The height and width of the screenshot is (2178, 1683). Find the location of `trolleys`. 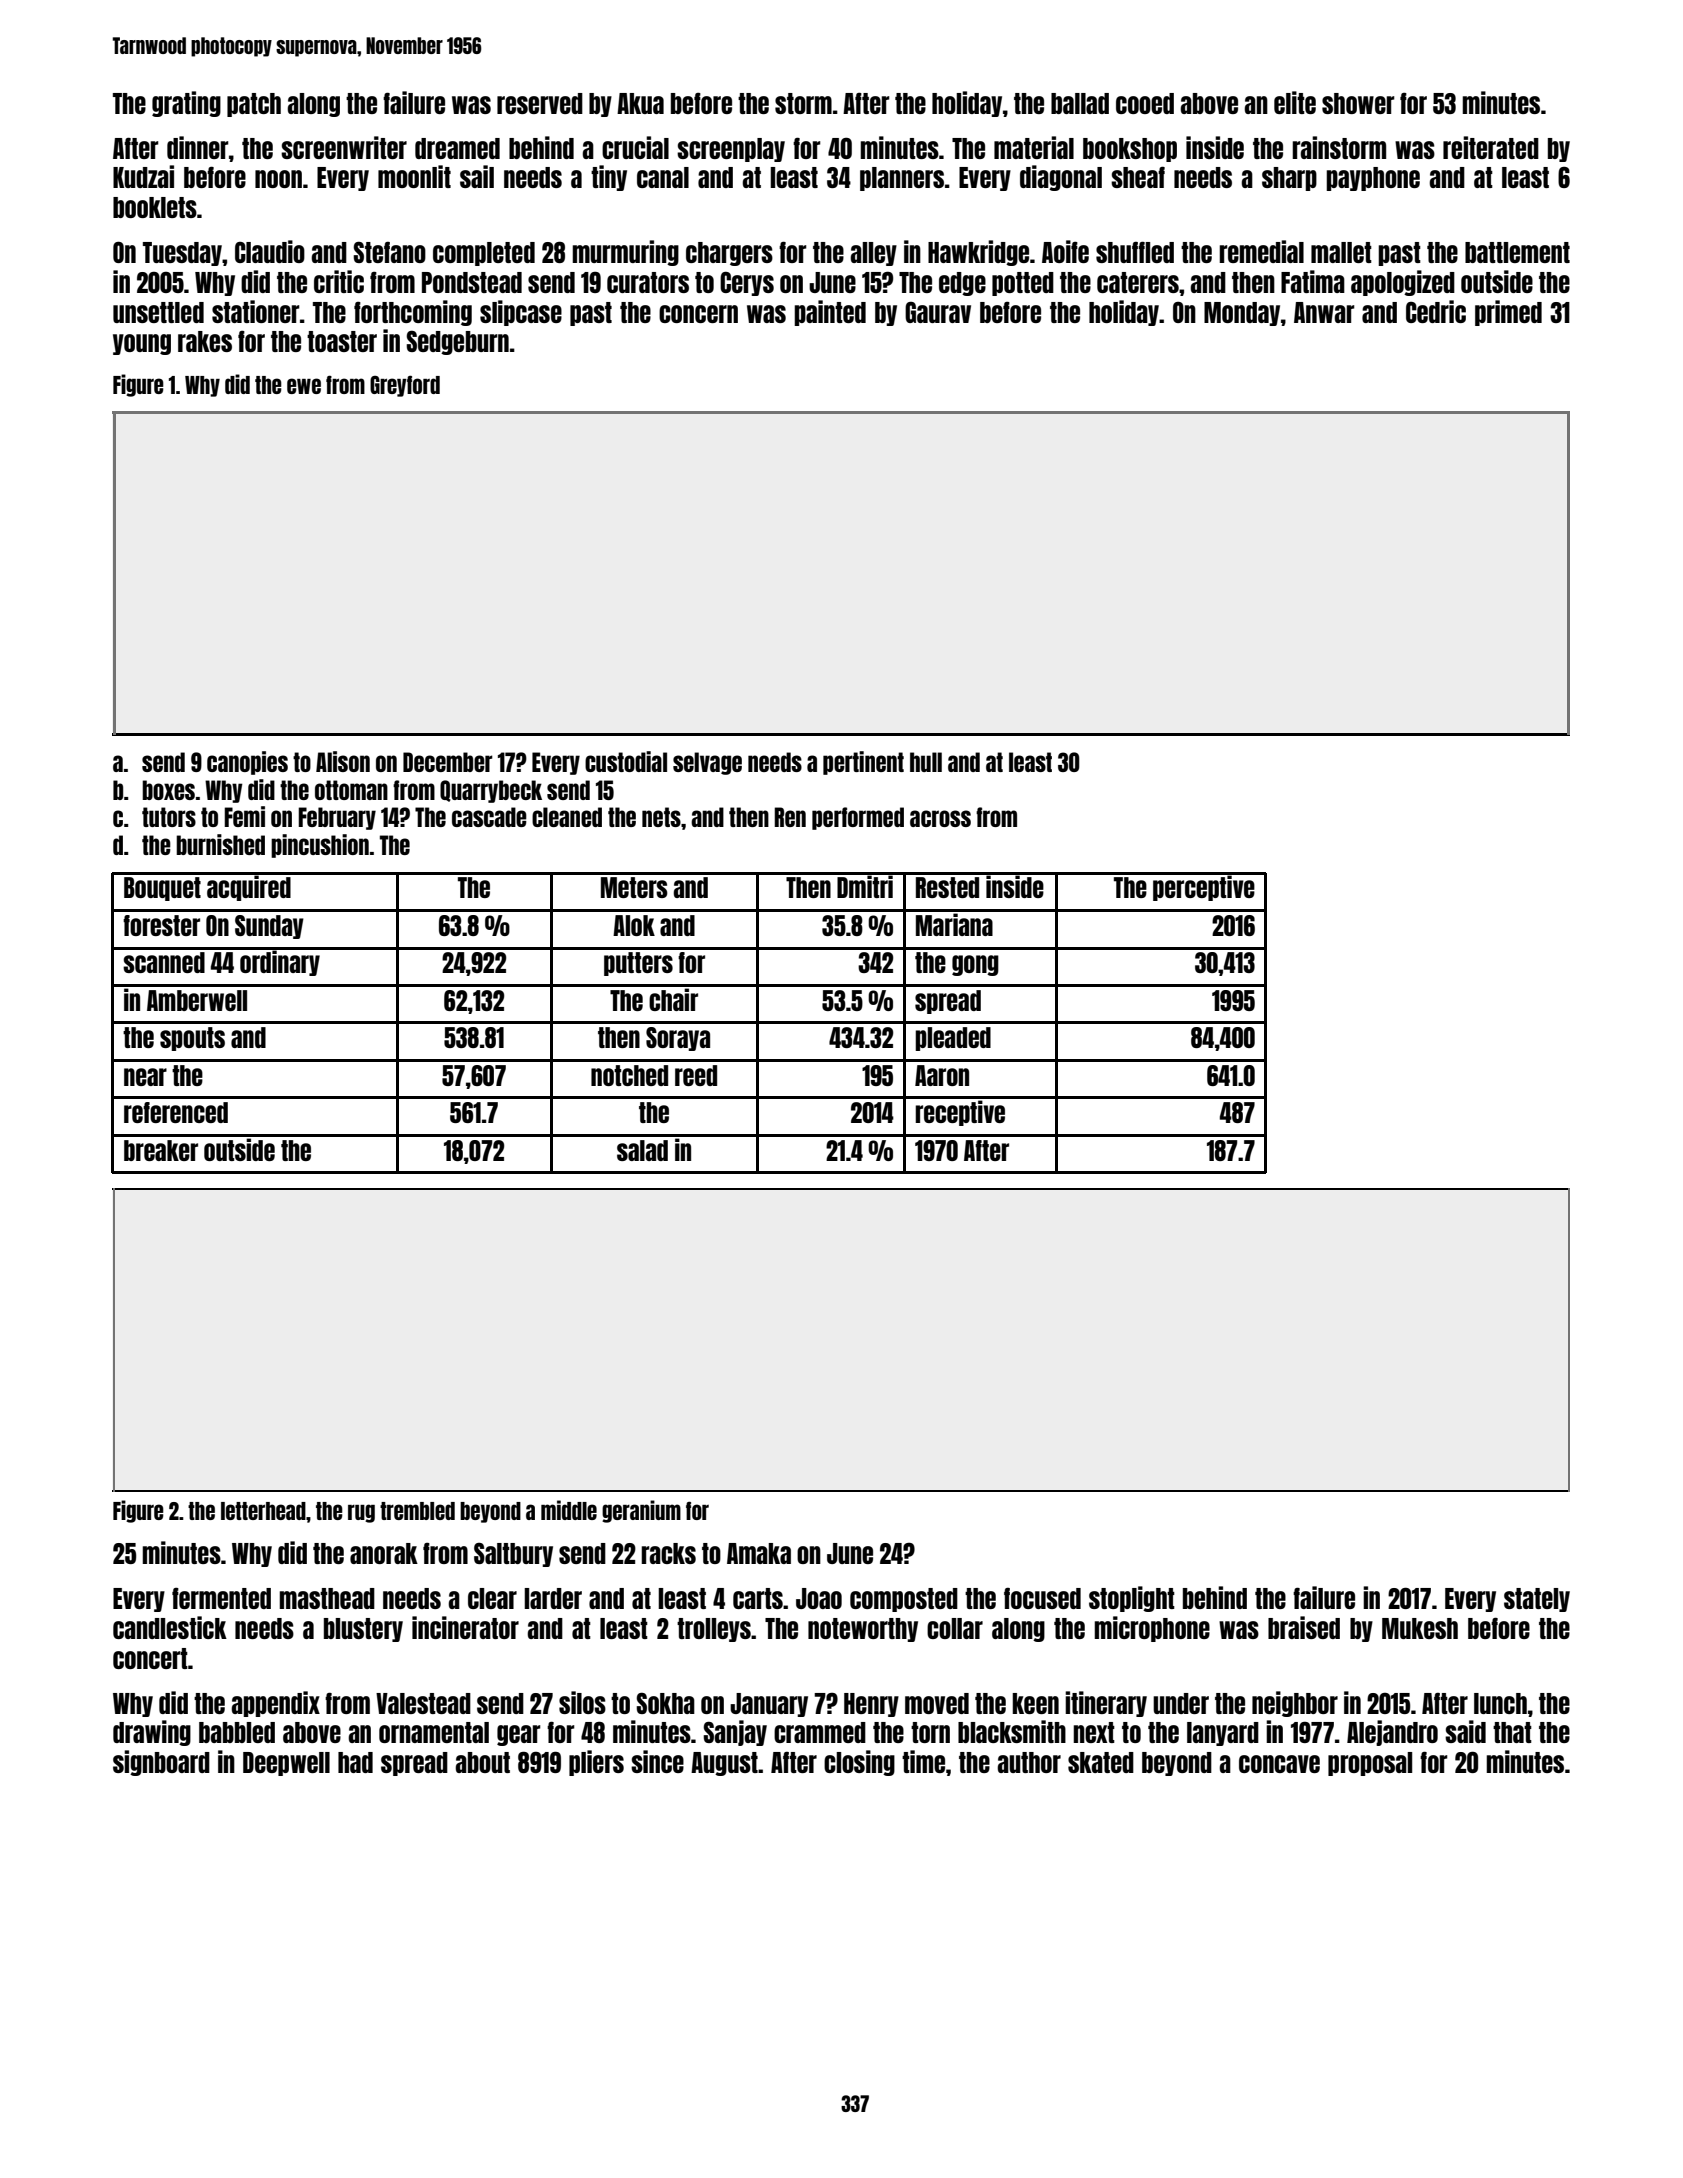

trolleys is located at coordinates (714, 1630).
